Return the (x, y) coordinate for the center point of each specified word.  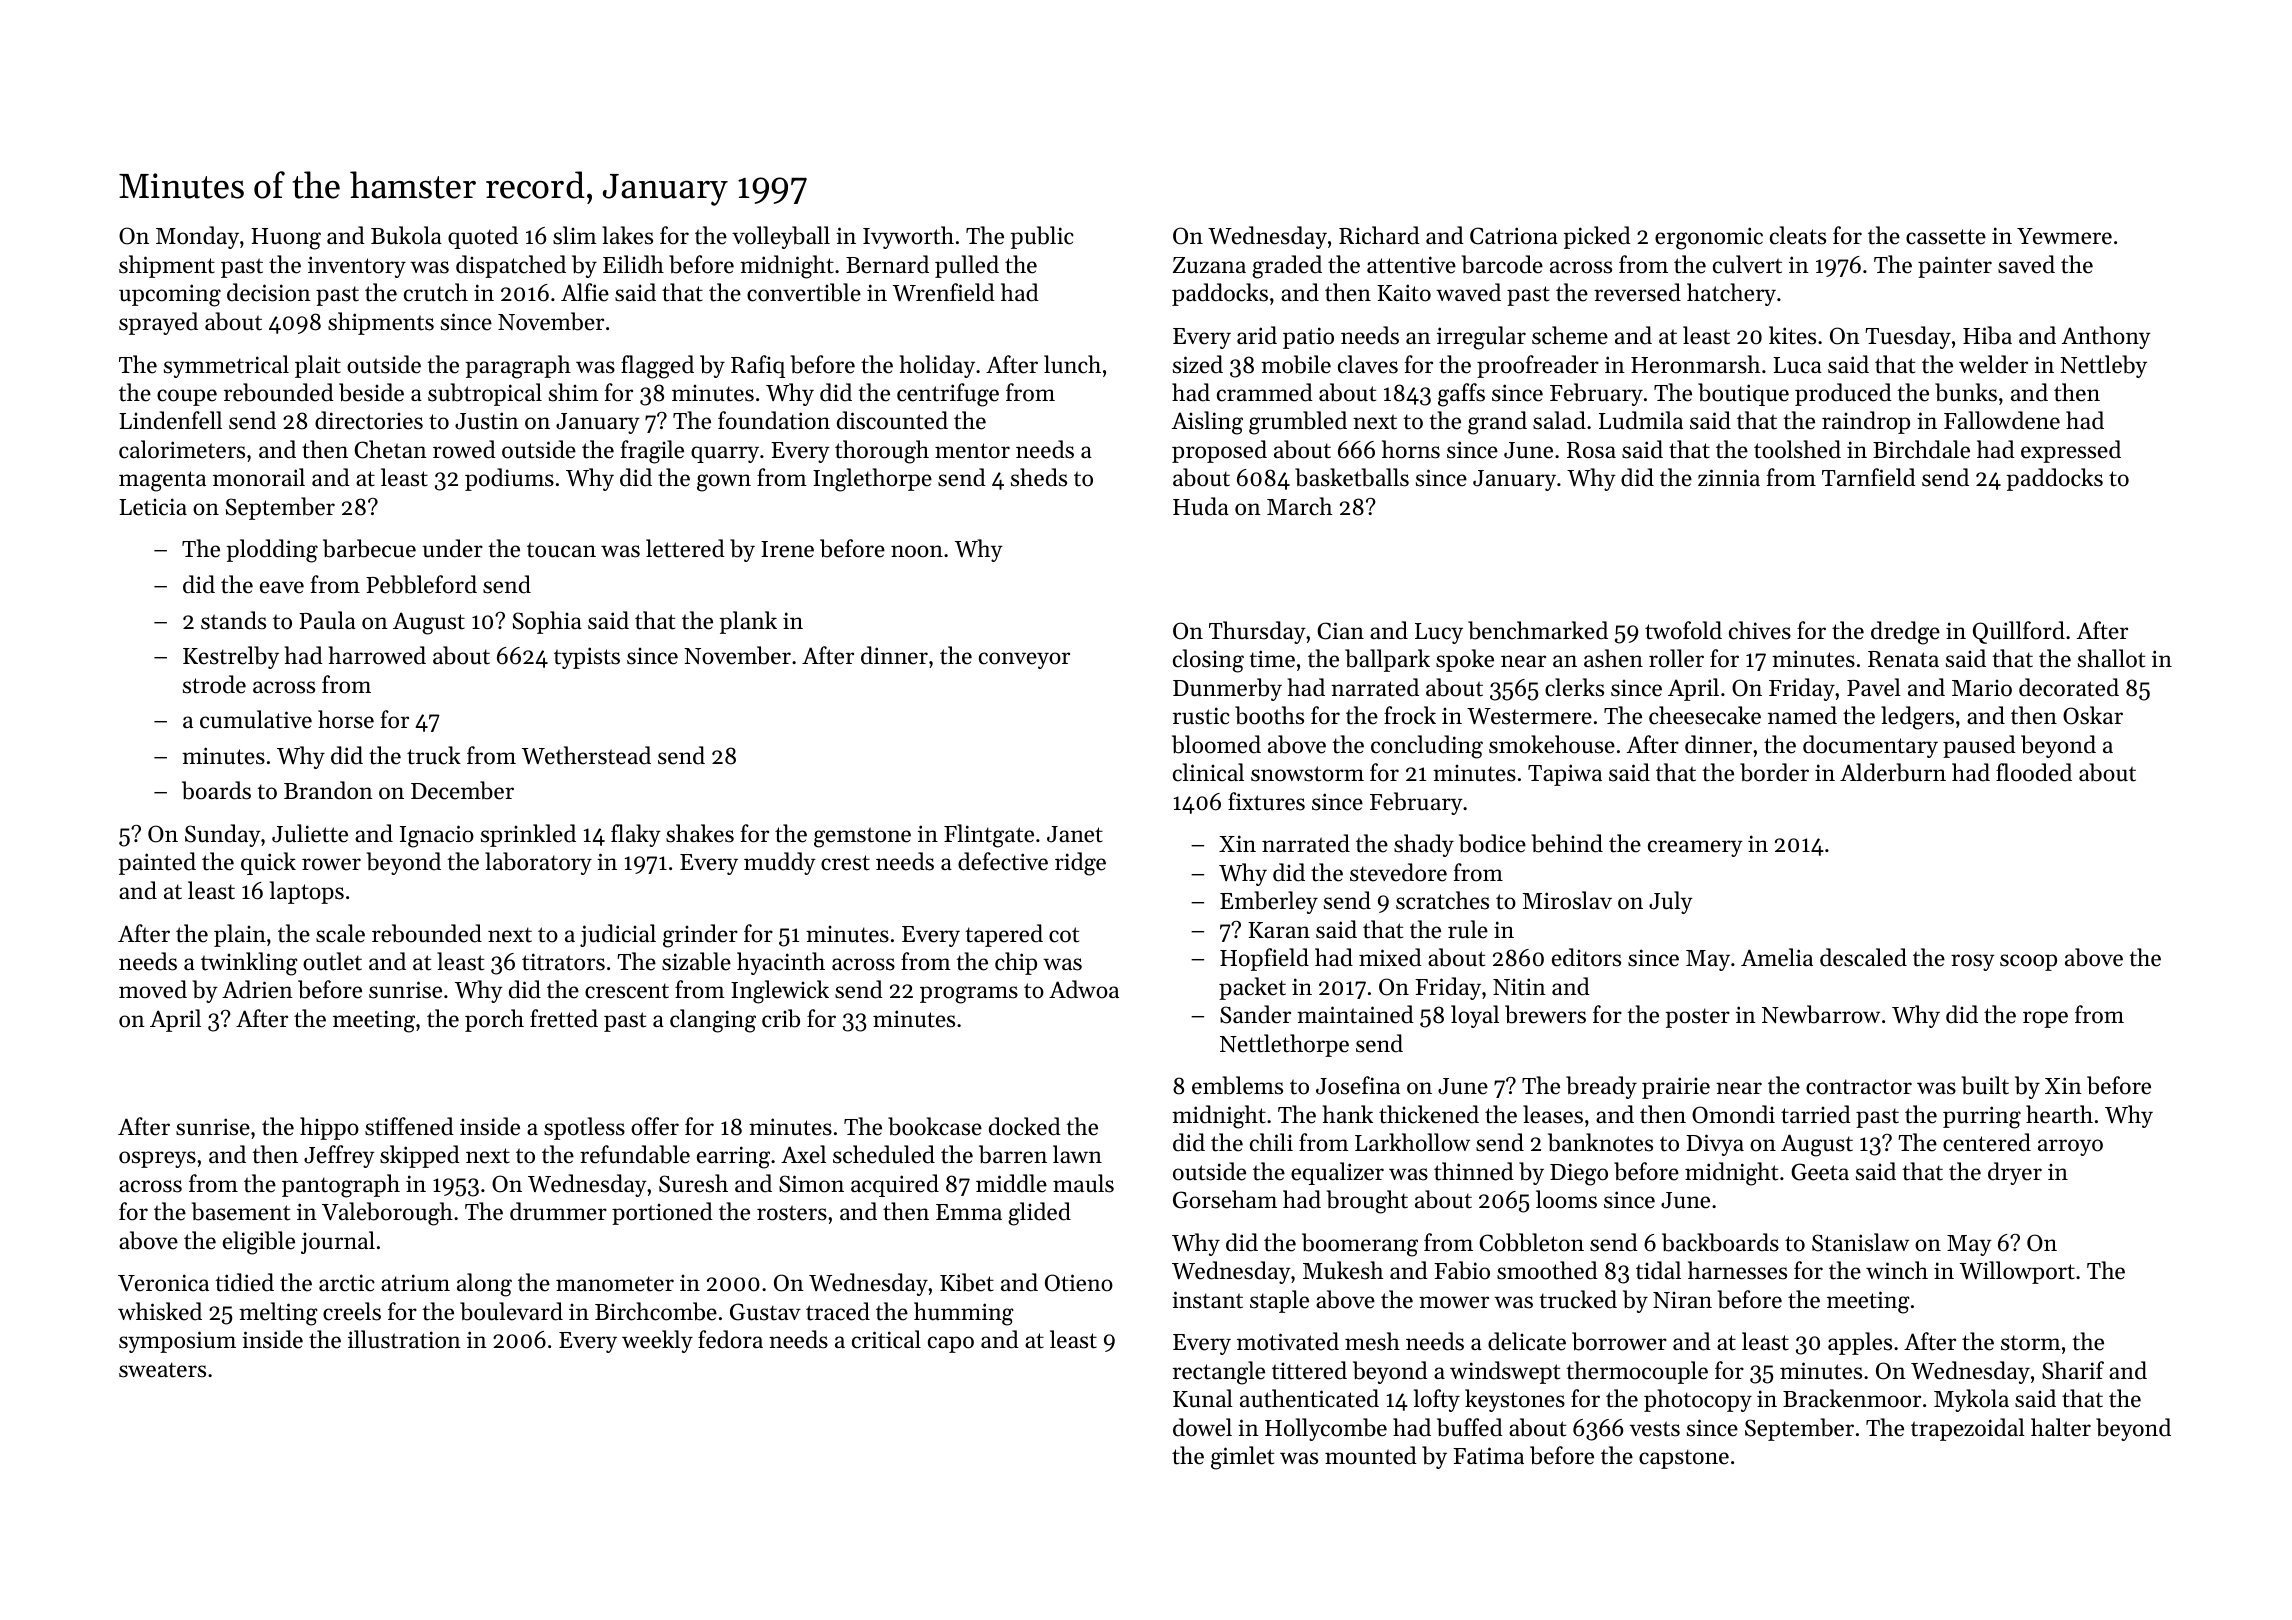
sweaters (162, 1370)
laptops (307, 892)
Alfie (585, 292)
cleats (1798, 235)
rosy (1973, 962)
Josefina (1358, 1085)
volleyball (781, 237)
